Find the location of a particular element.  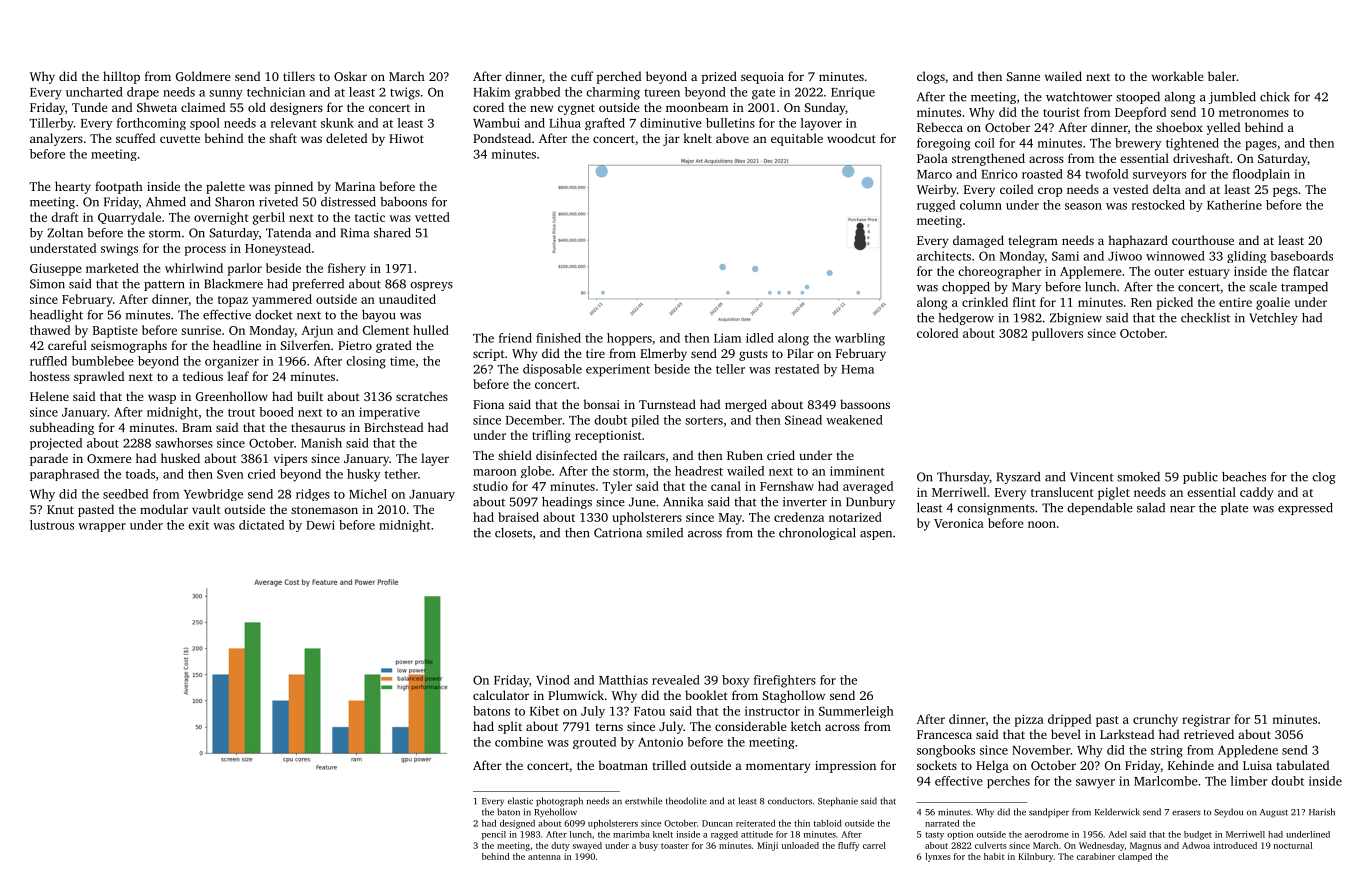

drape is located at coordinates (143, 93).
